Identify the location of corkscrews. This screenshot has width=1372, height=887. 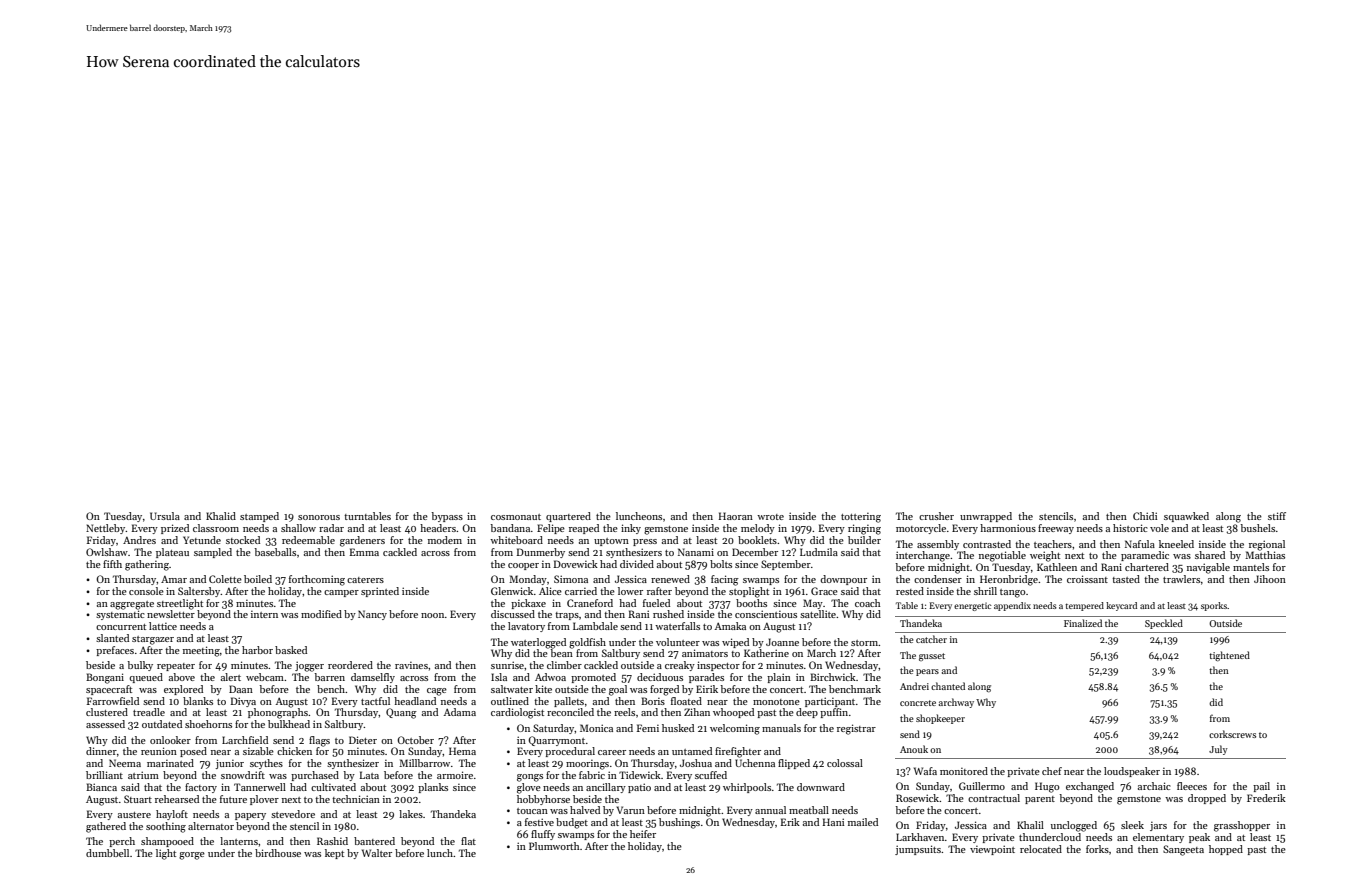
(1232, 734).
